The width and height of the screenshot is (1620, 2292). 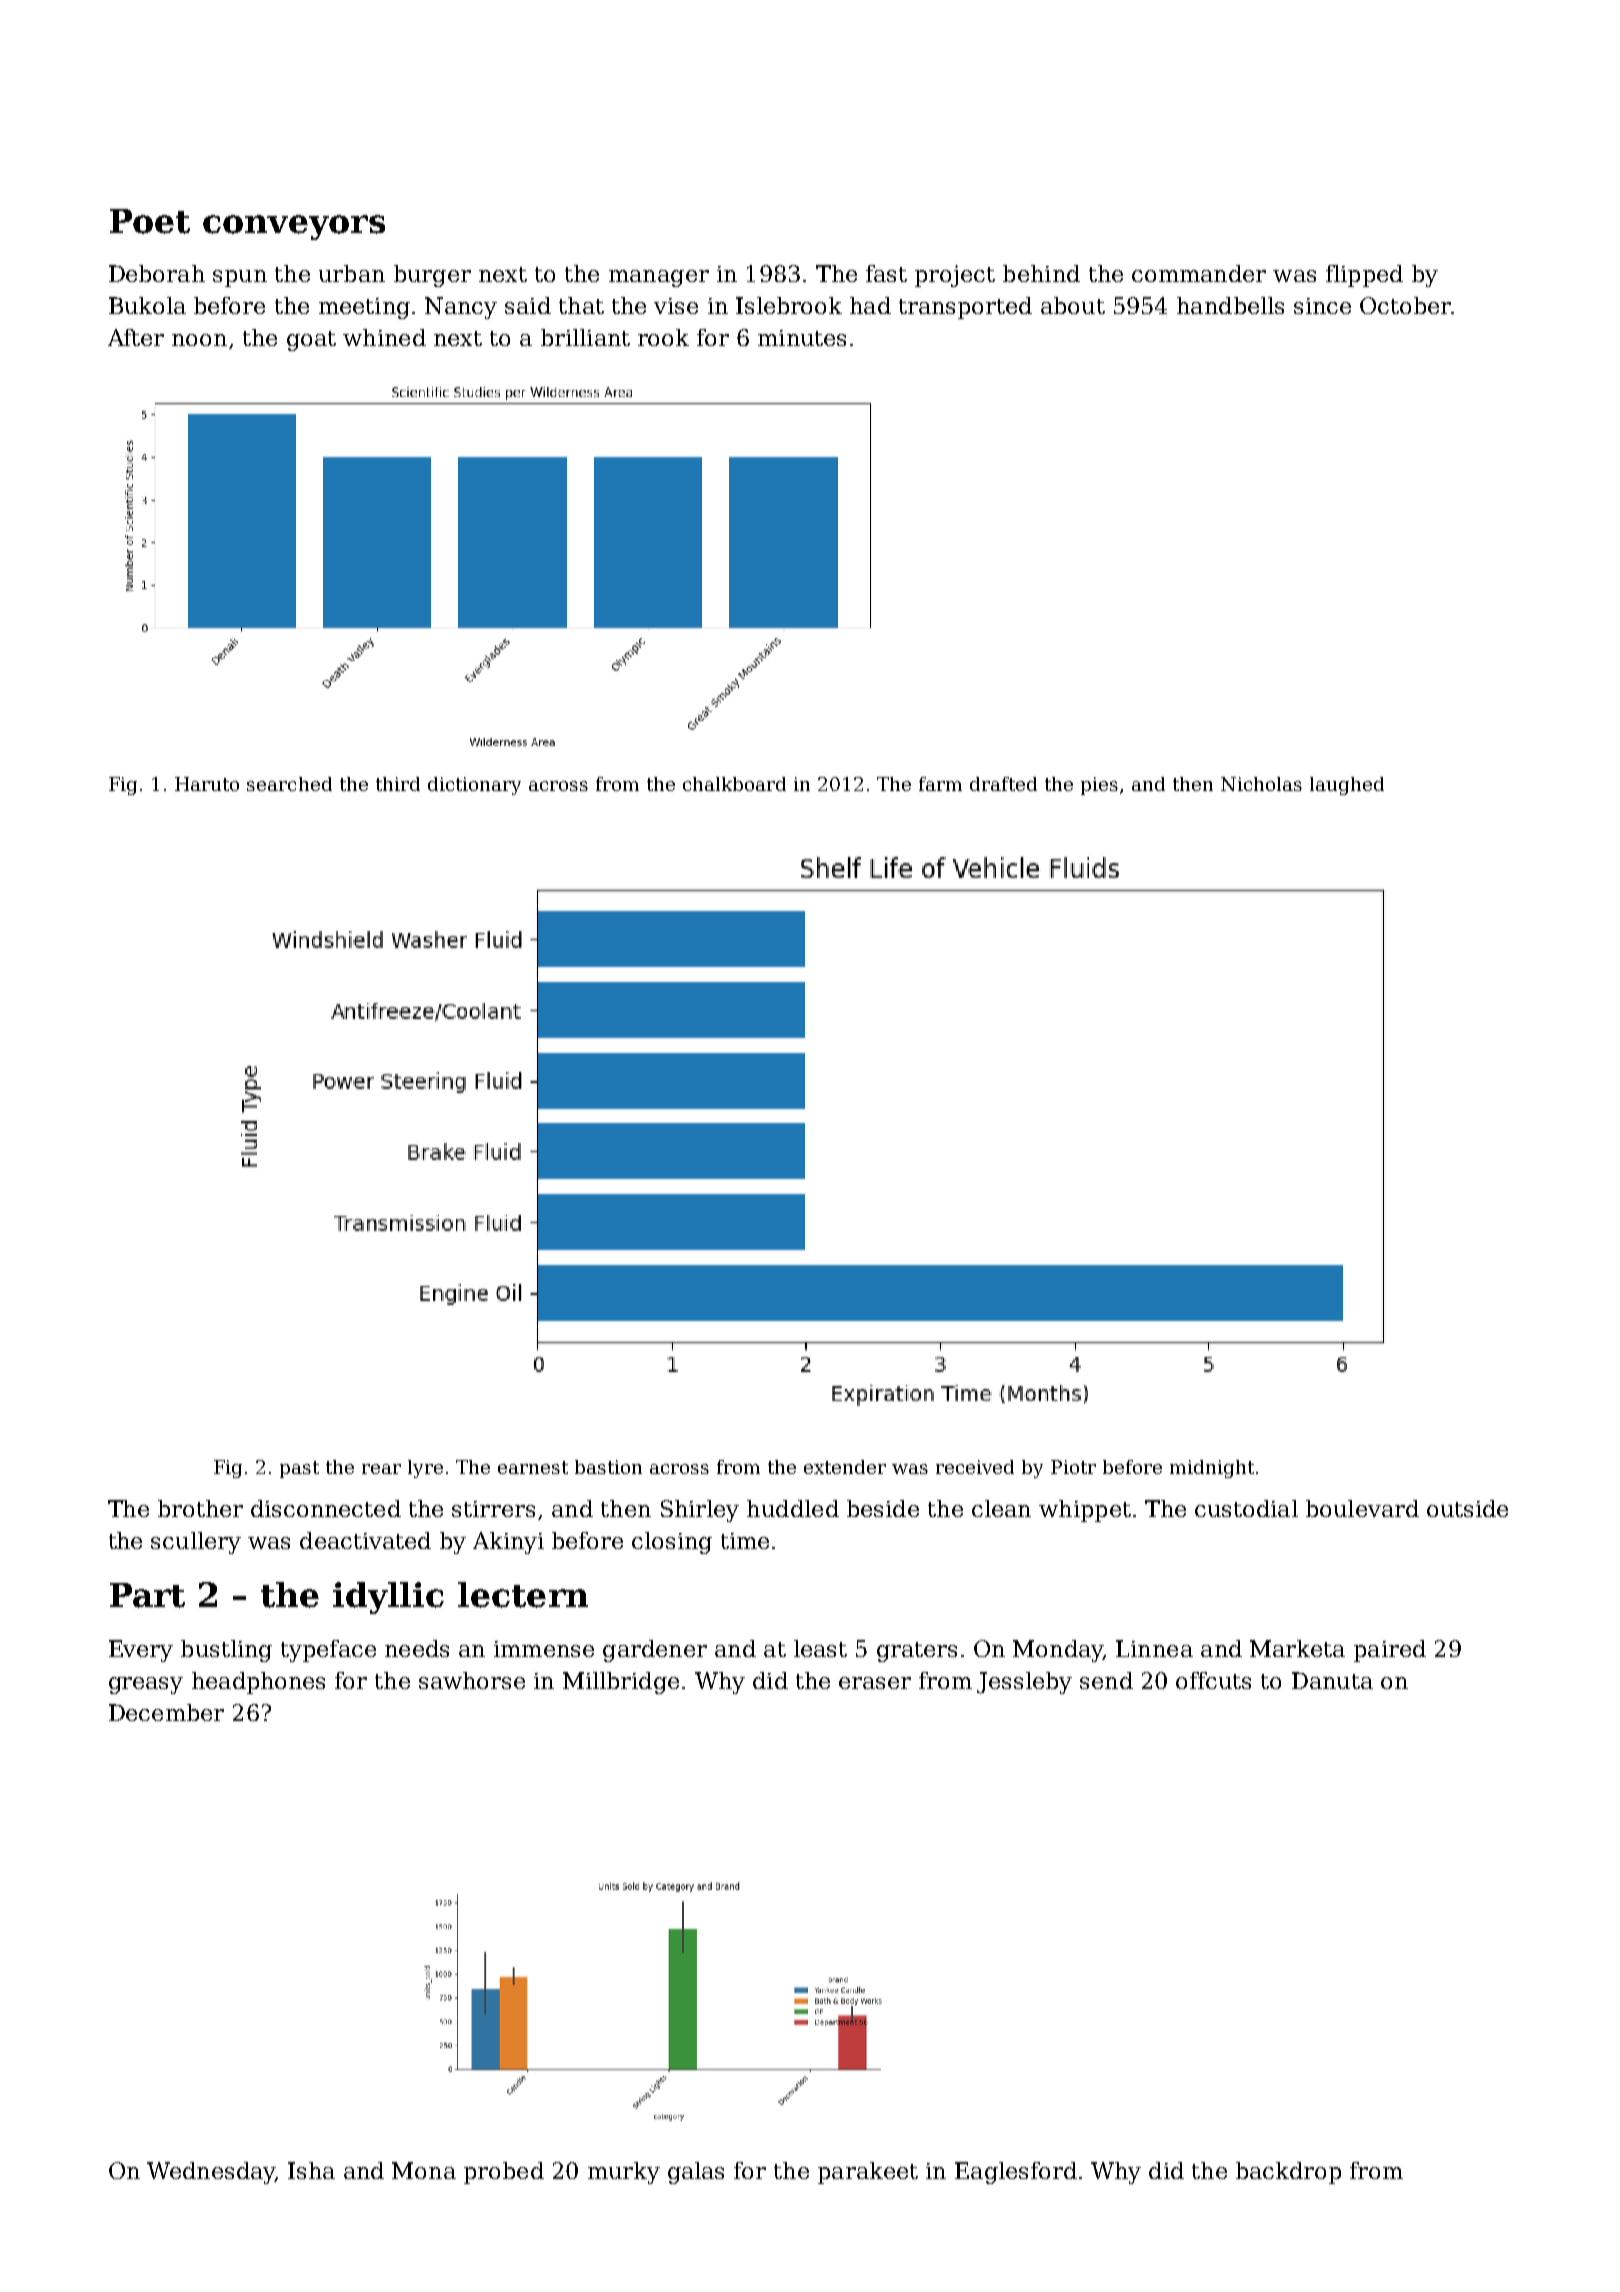 I want to click on eraser, so click(x=875, y=1683).
